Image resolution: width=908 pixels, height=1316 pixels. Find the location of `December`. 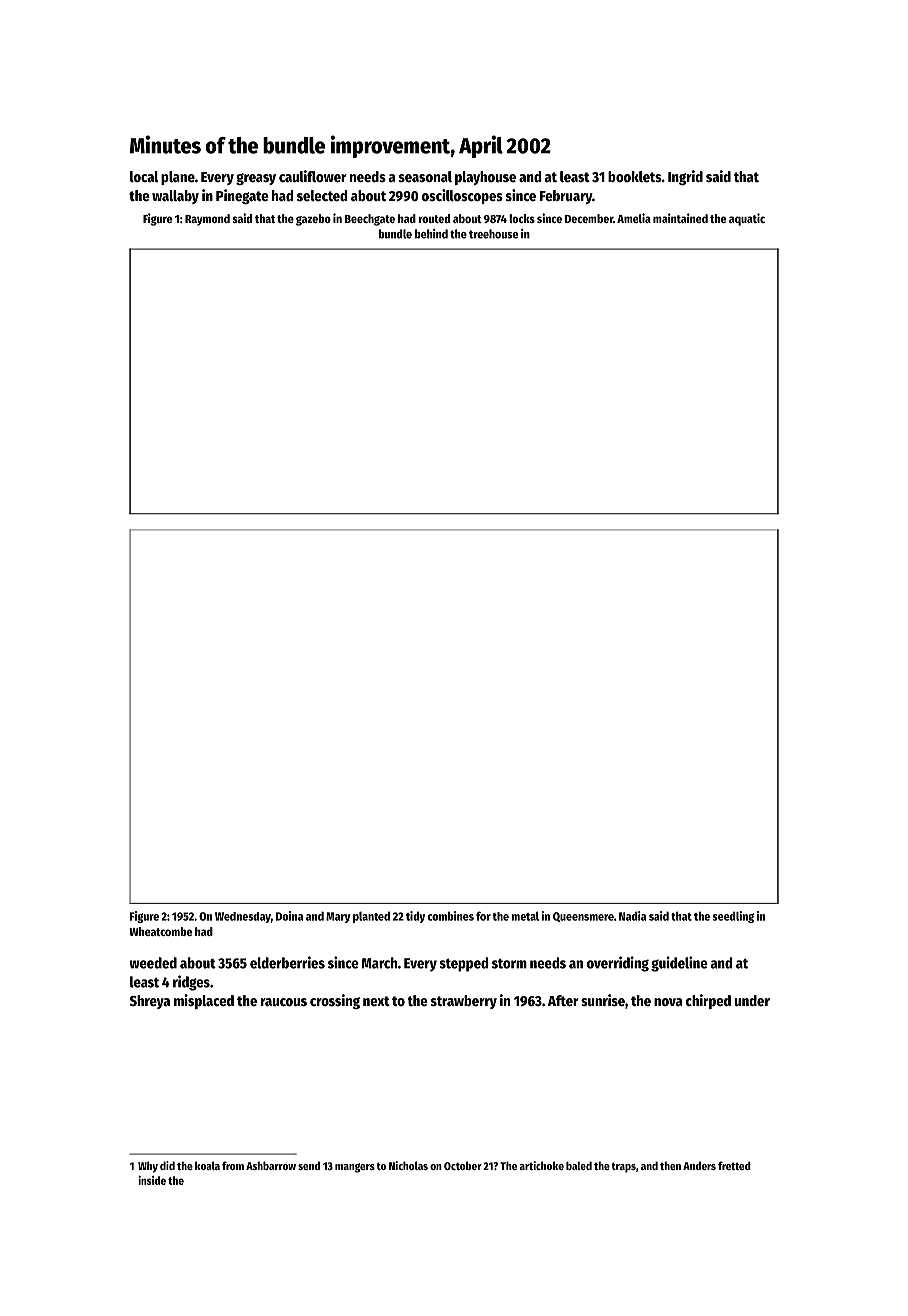

December is located at coordinates (589, 218).
